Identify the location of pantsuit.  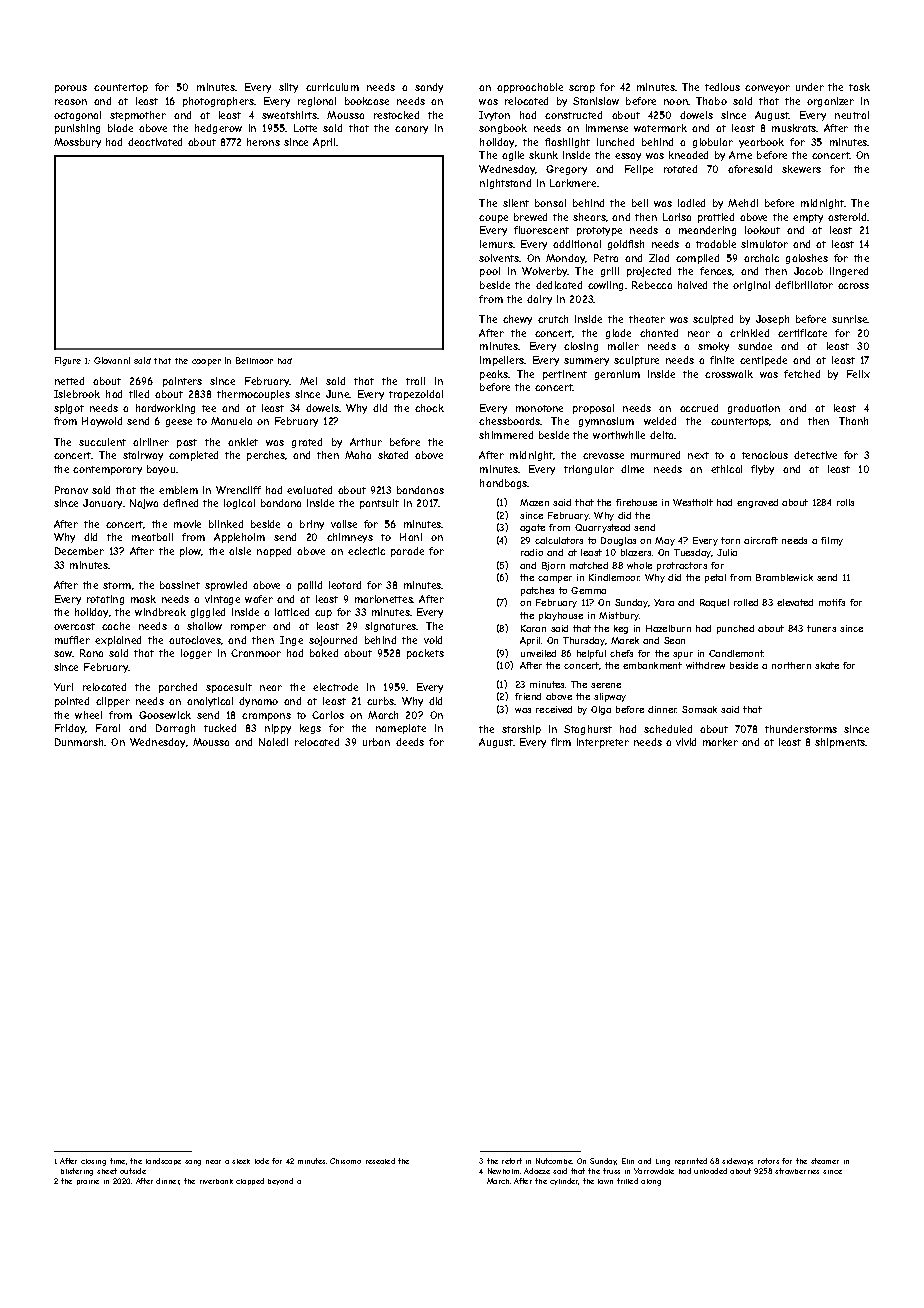
(379, 504).
